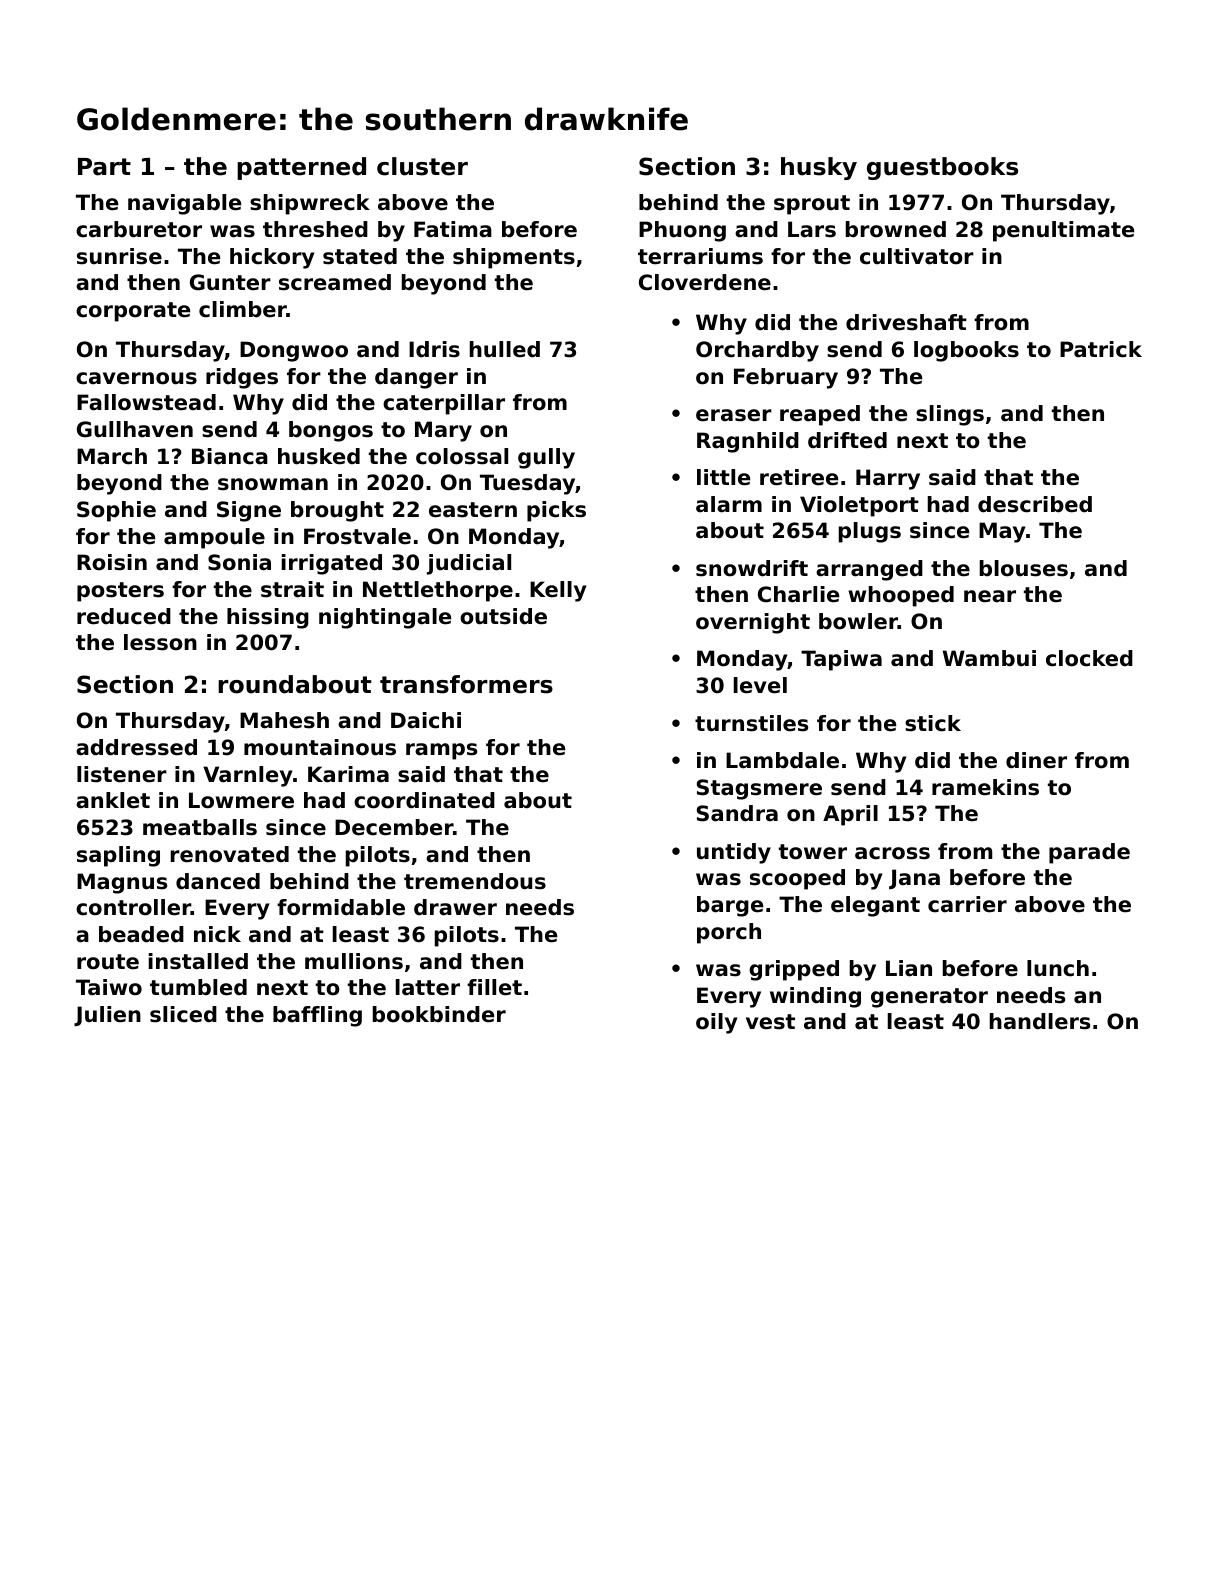  I want to click on Julien, so click(107, 1016).
